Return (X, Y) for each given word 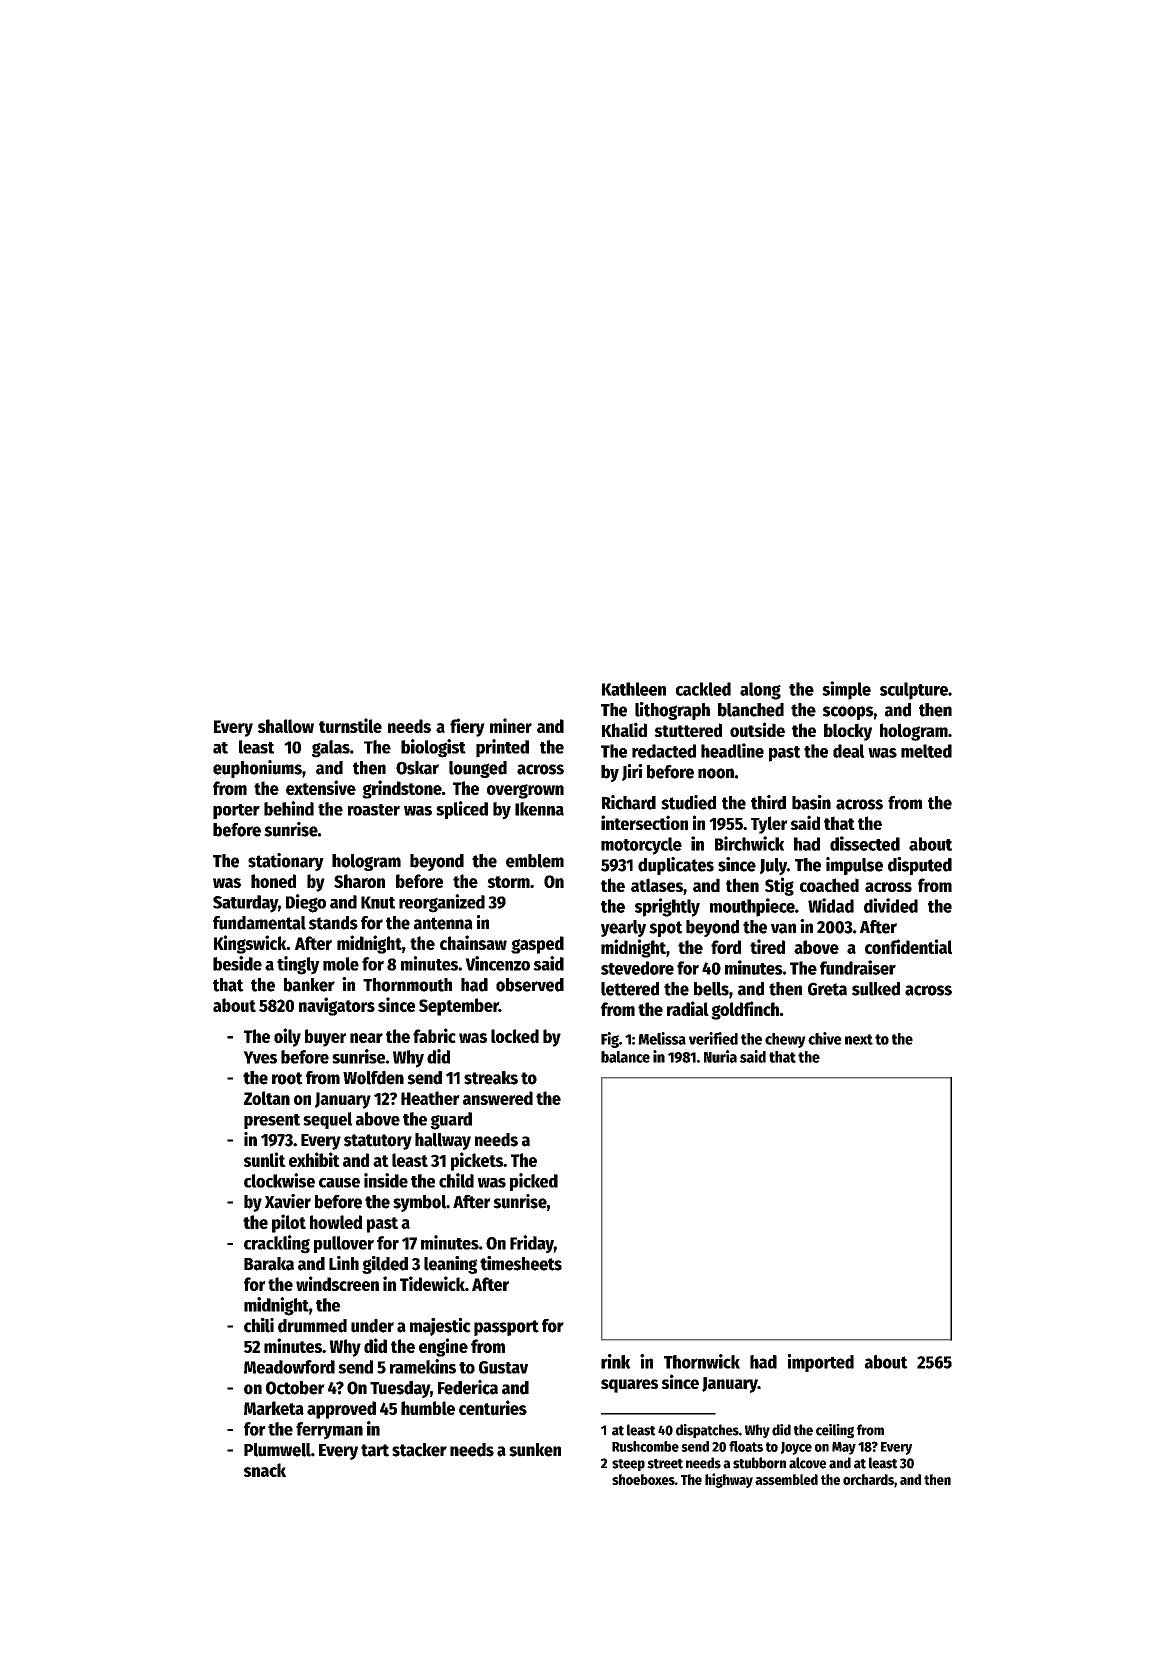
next (859, 1039)
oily (287, 1037)
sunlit (265, 1159)
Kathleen (634, 689)
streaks (491, 1078)
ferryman (329, 1431)
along (760, 691)
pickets (477, 1161)
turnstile (350, 725)
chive (824, 1038)
